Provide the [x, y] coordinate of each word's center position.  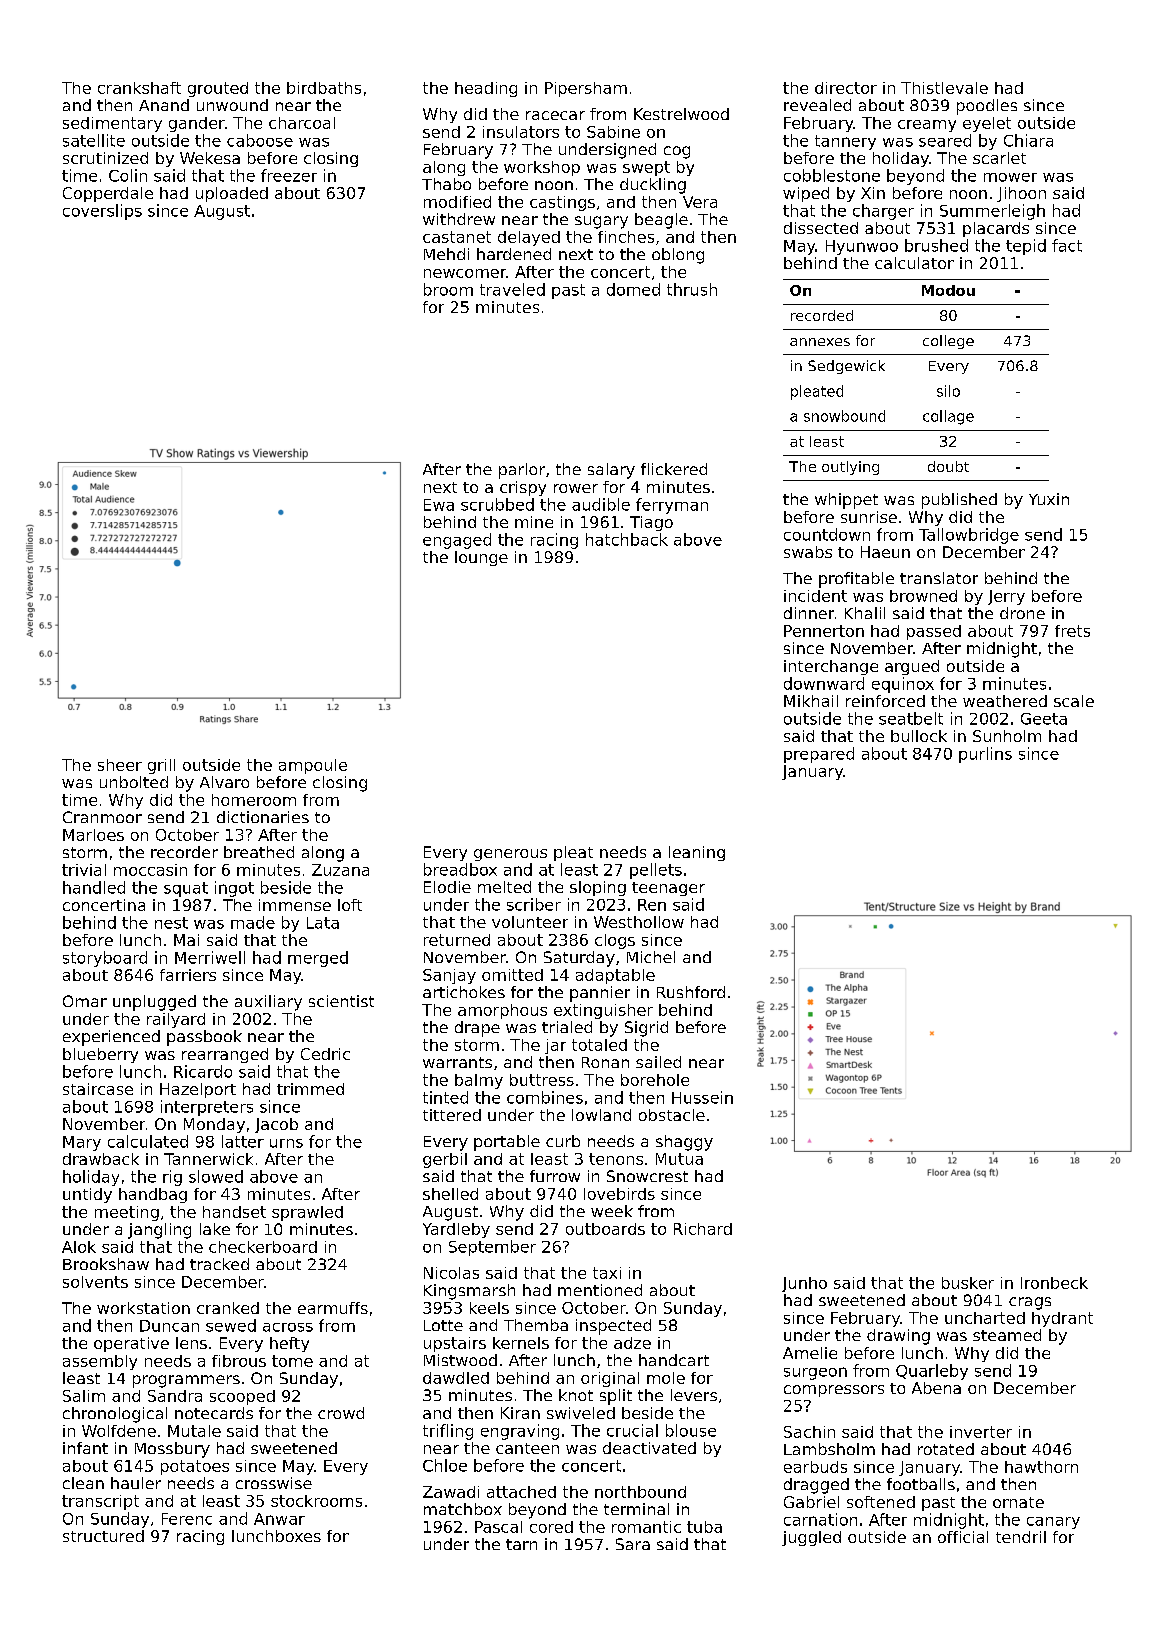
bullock [919, 736]
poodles [987, 107]
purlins [985, 755]
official [963, 1537]
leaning [697, 853]
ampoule [313, 766]
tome [292, 1361]
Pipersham [586, 89]
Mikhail [811, 701]
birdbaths [324, 88]
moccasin [150, 870]
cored [551, 1527]
